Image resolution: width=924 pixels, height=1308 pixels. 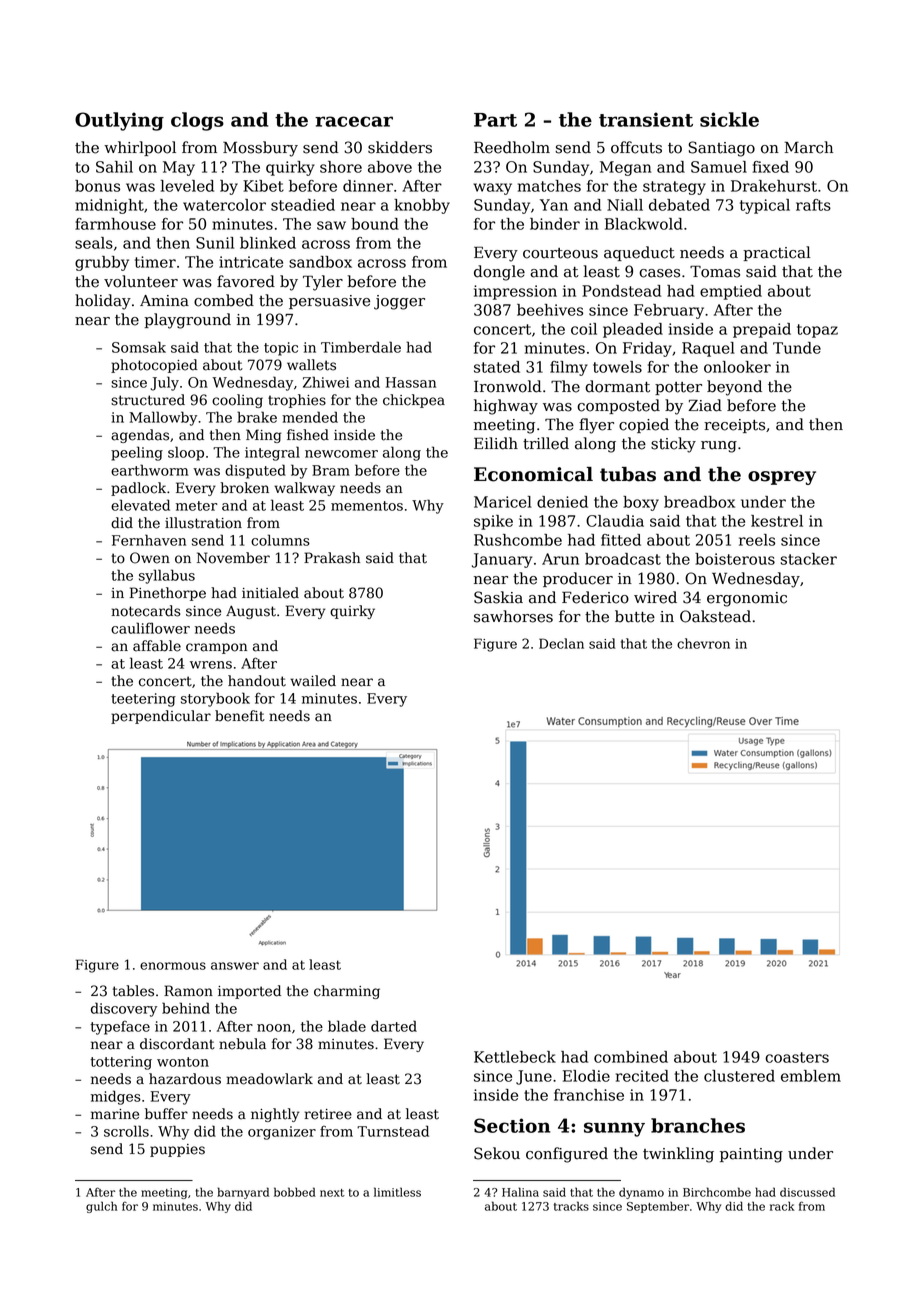 What do you see at coordinates (121, 1063) in the screenshot?
I see `tottering` at bounding box center [121, 1063].
